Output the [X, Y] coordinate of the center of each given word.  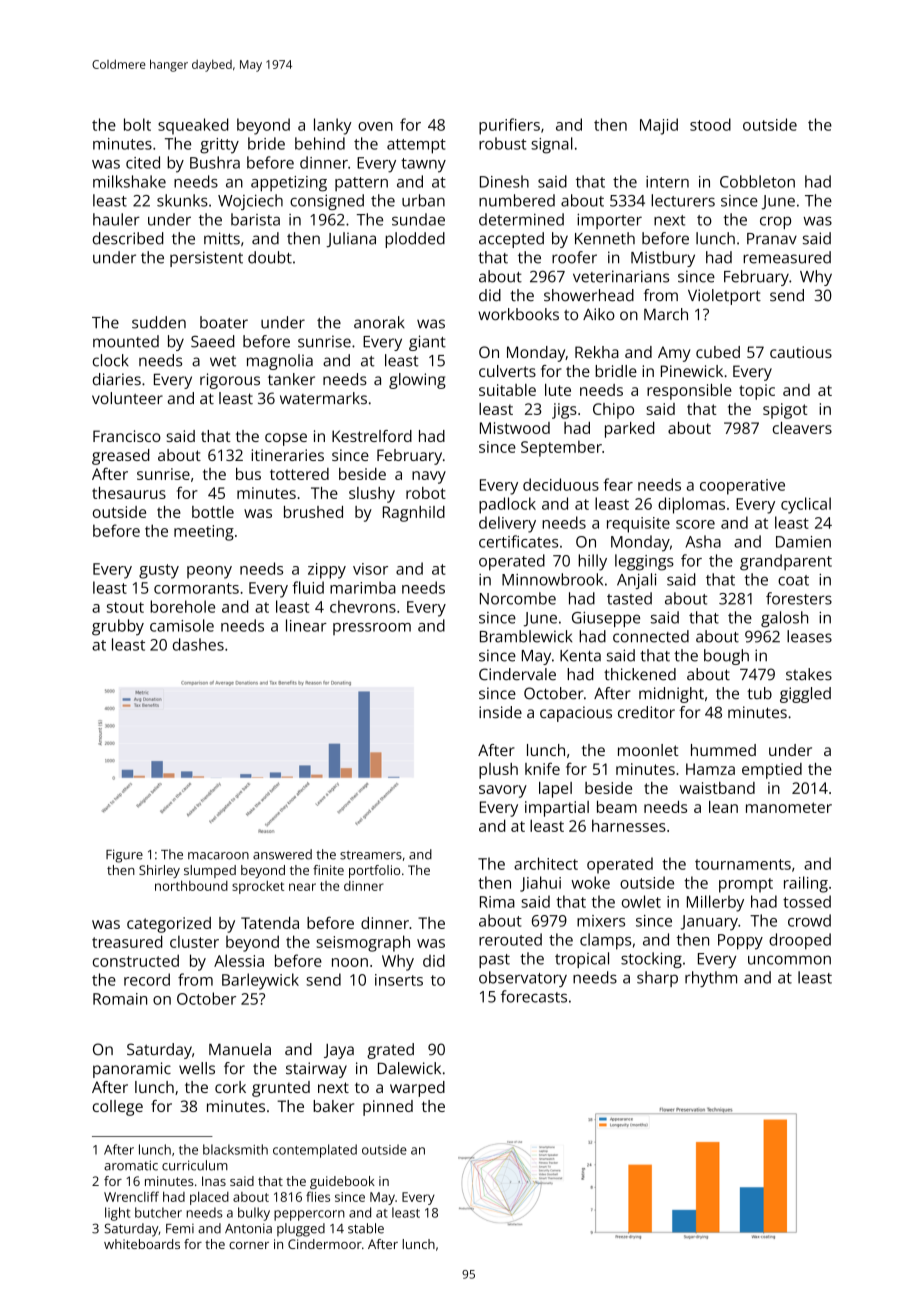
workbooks [518, 314]
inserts [399, 980]
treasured [127, 941]
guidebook [342, 1182]
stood [710, 124]
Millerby [715, 903]
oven [375, 126]
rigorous [230, 381]
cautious [801, 352]
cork [230, 1087]
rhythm [711, 979]
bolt [137, 124]
